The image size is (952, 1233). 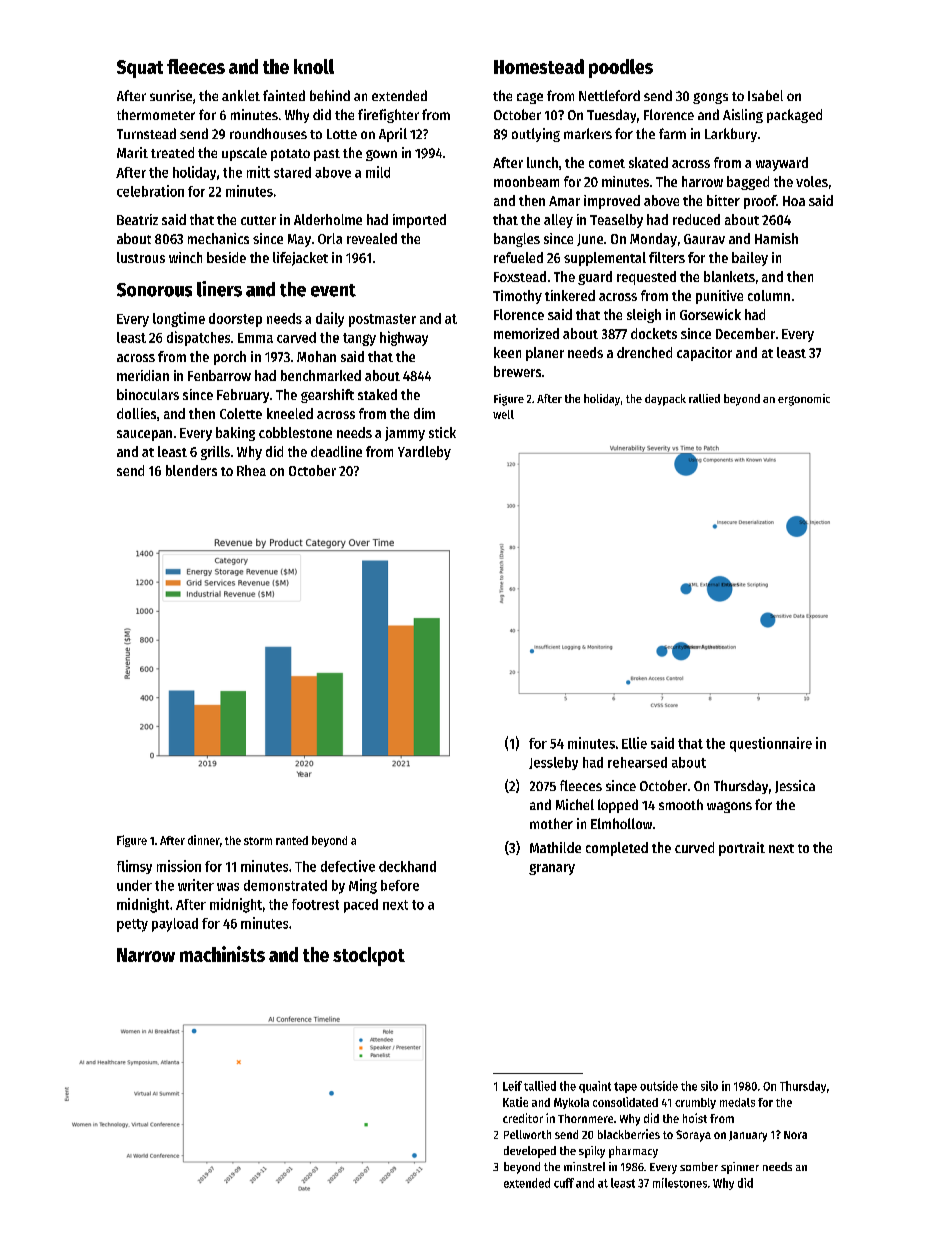 I want to click on Jessleby, so click(x=553, y=763).
